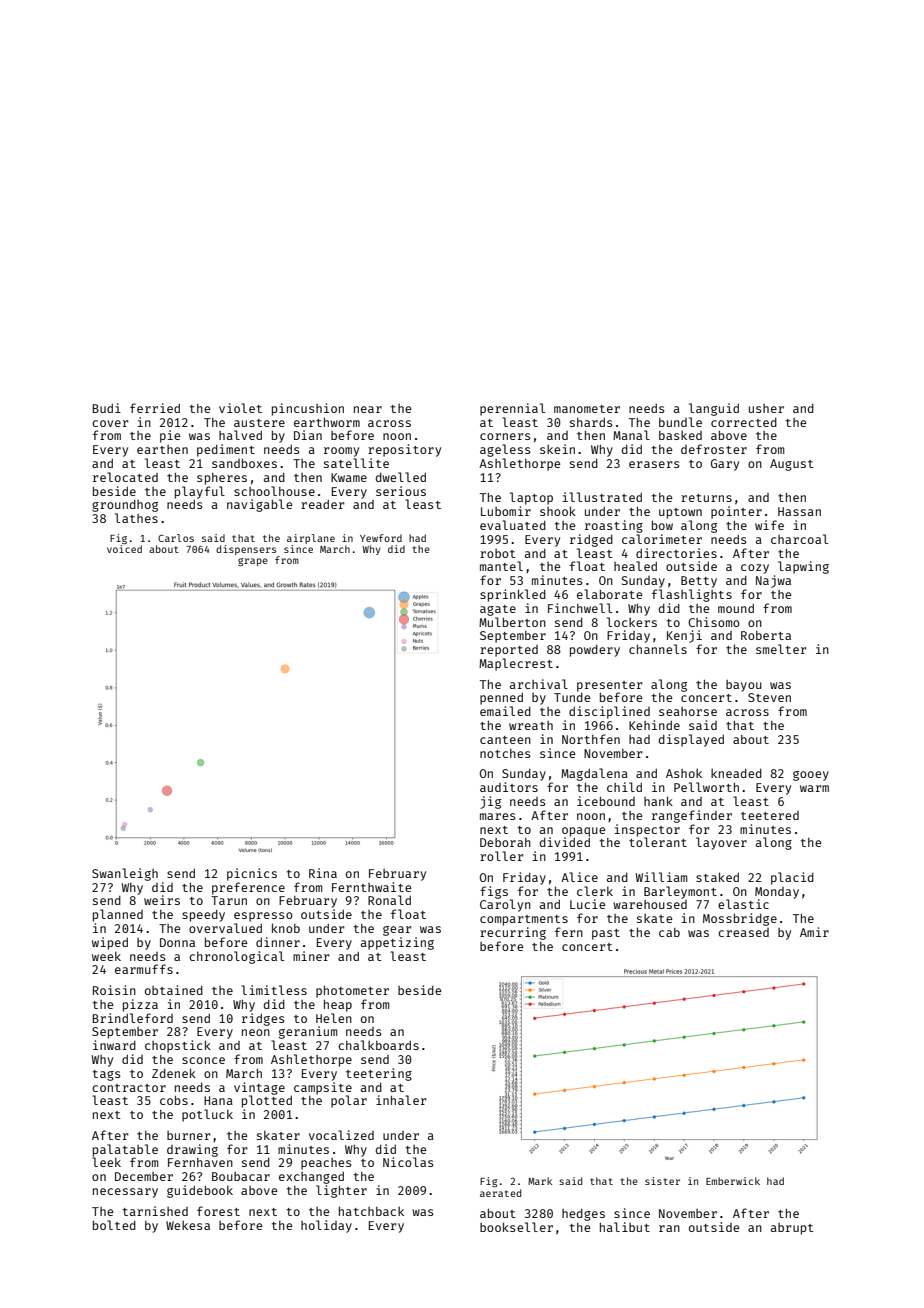 This screenshot has width=924, height=1308. I want to click on Wekesa, so click(188, 1225).
